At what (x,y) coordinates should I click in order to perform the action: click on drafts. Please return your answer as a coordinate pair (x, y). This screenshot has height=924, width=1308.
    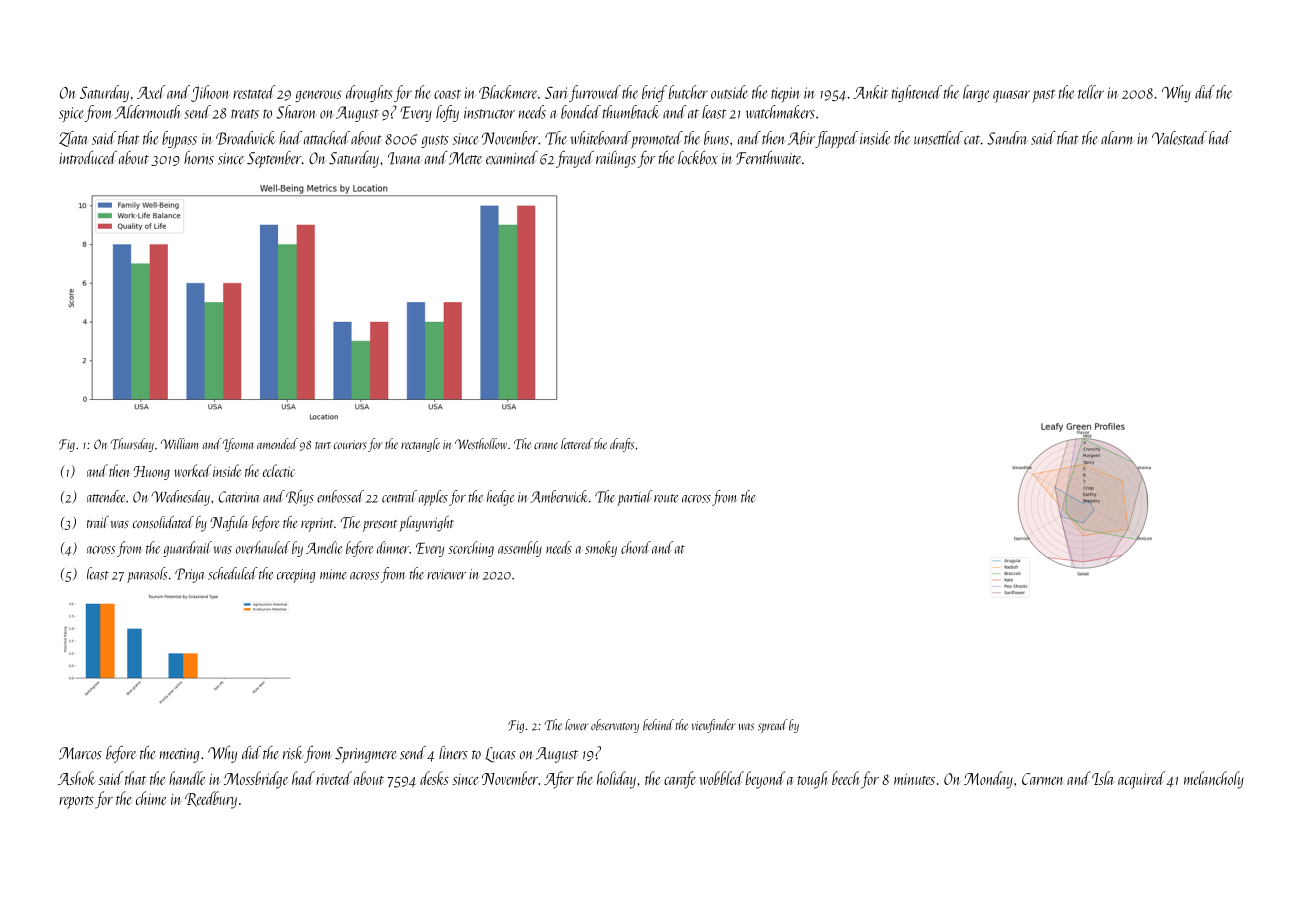
    Looking at the image, I should click on (622, 445).
